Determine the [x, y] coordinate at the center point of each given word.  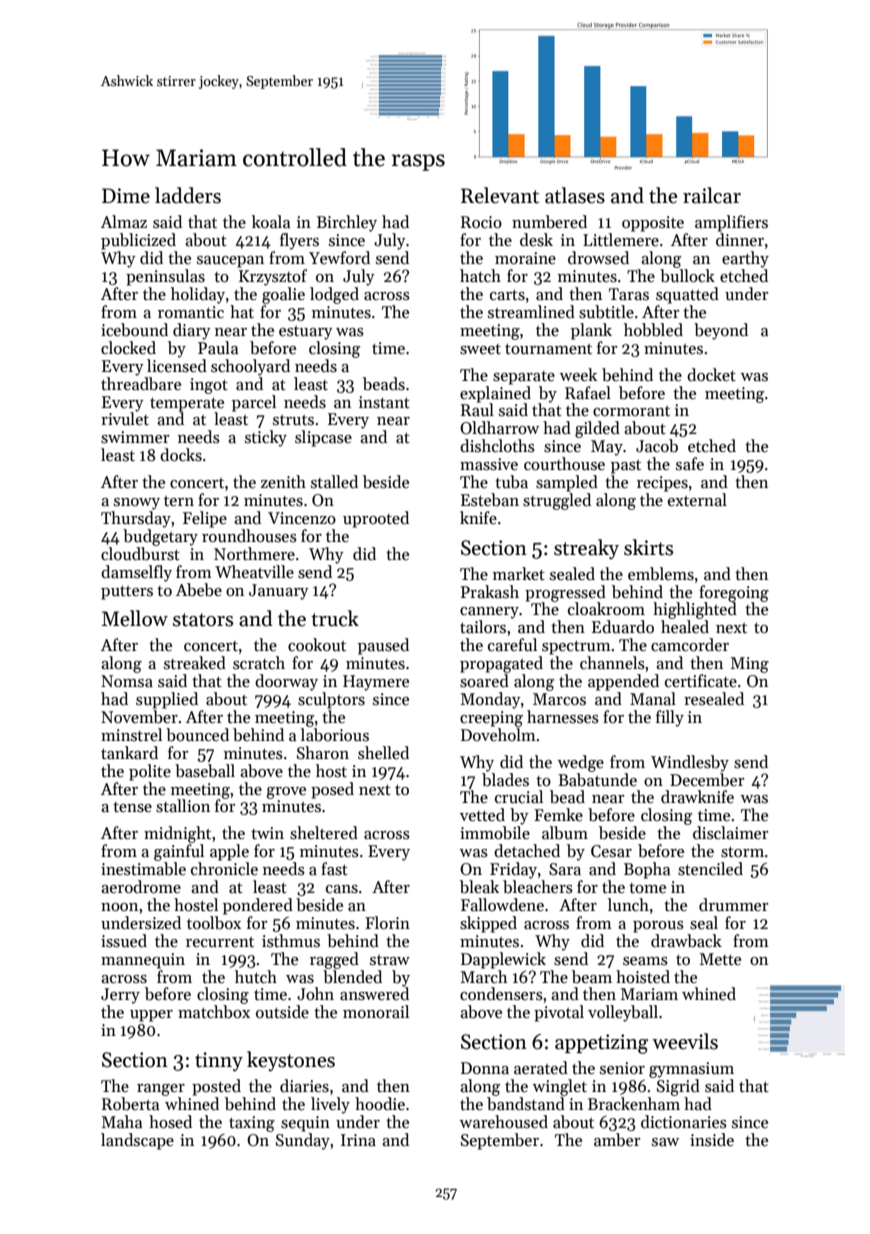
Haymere [376, 683]
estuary [306, 333]
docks [181, 455]
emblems [661, 574]
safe [690, 464]
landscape [137, 1141]
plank [591, 331]
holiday [198, 295]
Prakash [490, 592]
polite [150, 772]
